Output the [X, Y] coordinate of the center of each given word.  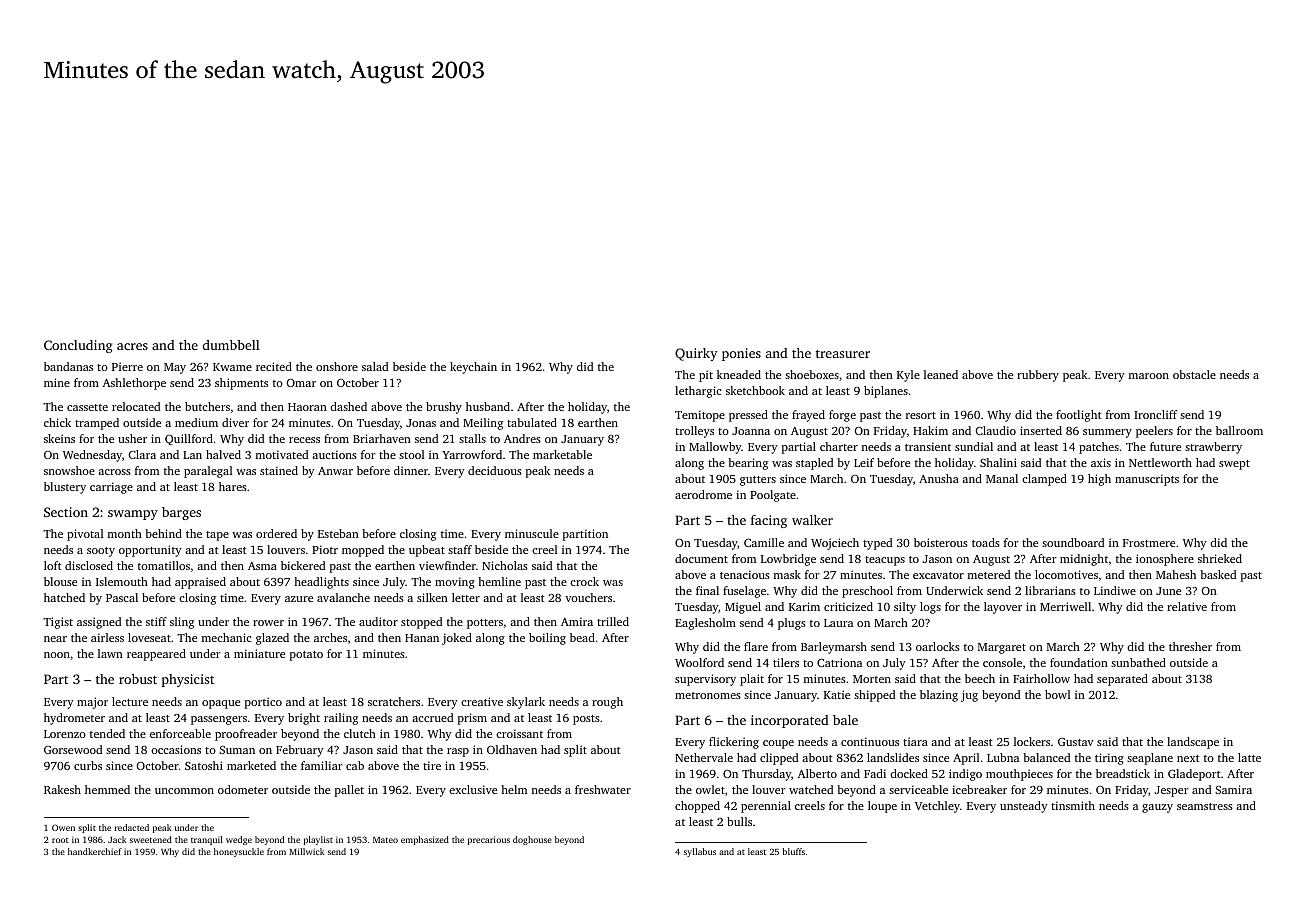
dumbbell [231, 345]
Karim [804, 606]
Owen [63, 827]
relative [1187, 606]
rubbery [1038, 376]
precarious [489, 840]
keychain [473, 368]
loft [53, 565]
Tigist [58, 623]
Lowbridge [788, 560]
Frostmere [1149, 543]
